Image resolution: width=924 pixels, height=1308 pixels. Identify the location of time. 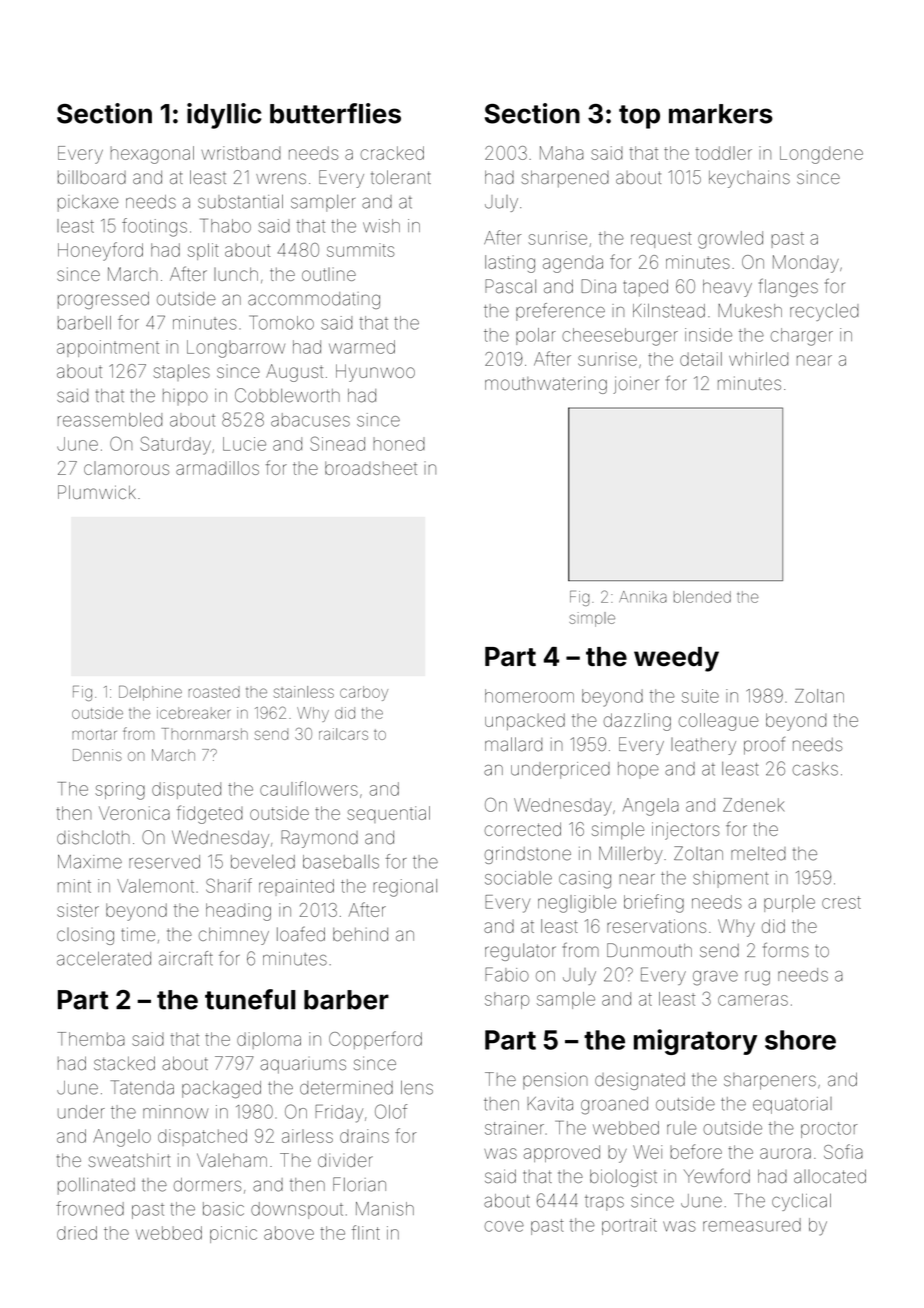
(138, 934).
